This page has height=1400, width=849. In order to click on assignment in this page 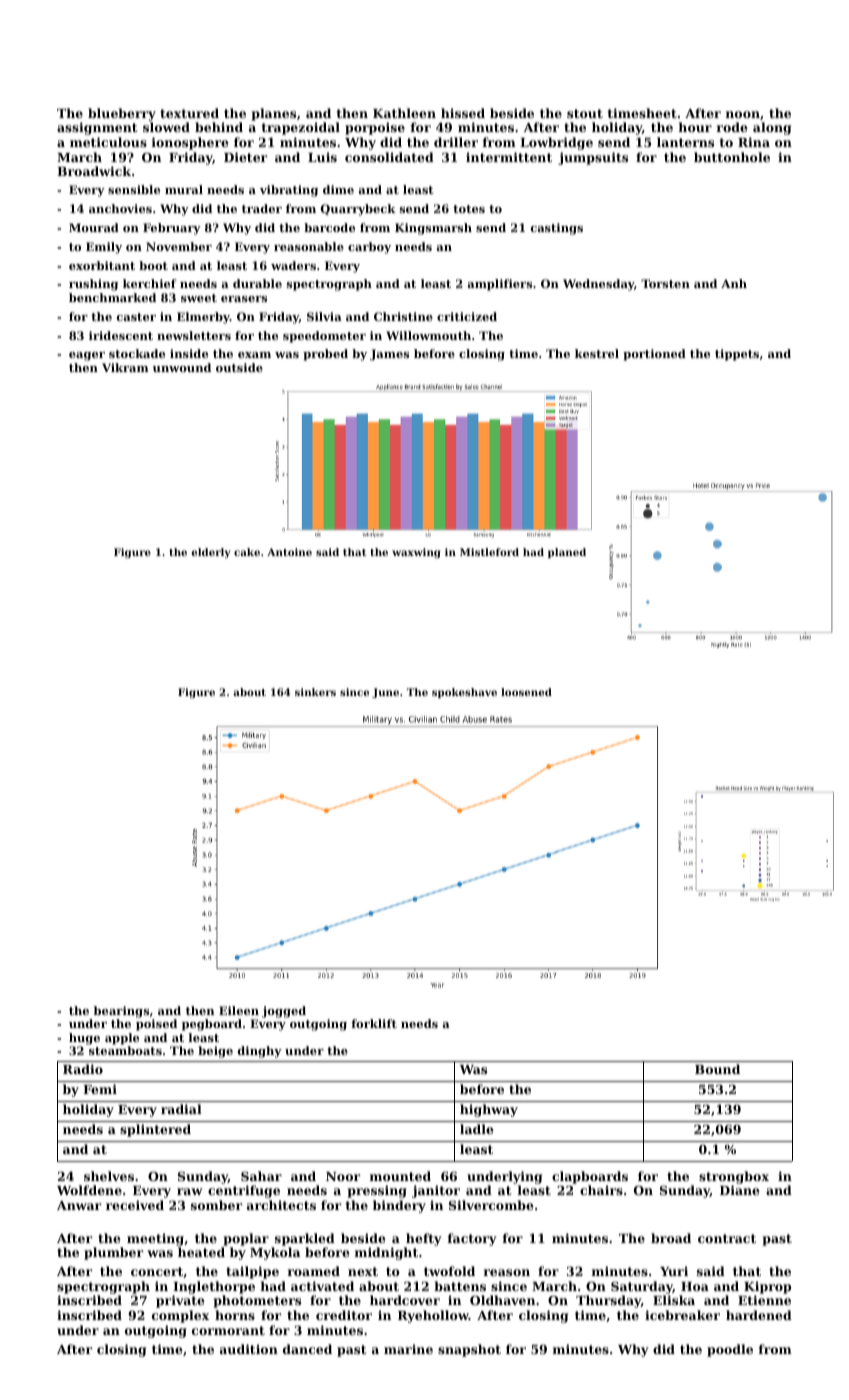, I will do `click(97, 128)`.
